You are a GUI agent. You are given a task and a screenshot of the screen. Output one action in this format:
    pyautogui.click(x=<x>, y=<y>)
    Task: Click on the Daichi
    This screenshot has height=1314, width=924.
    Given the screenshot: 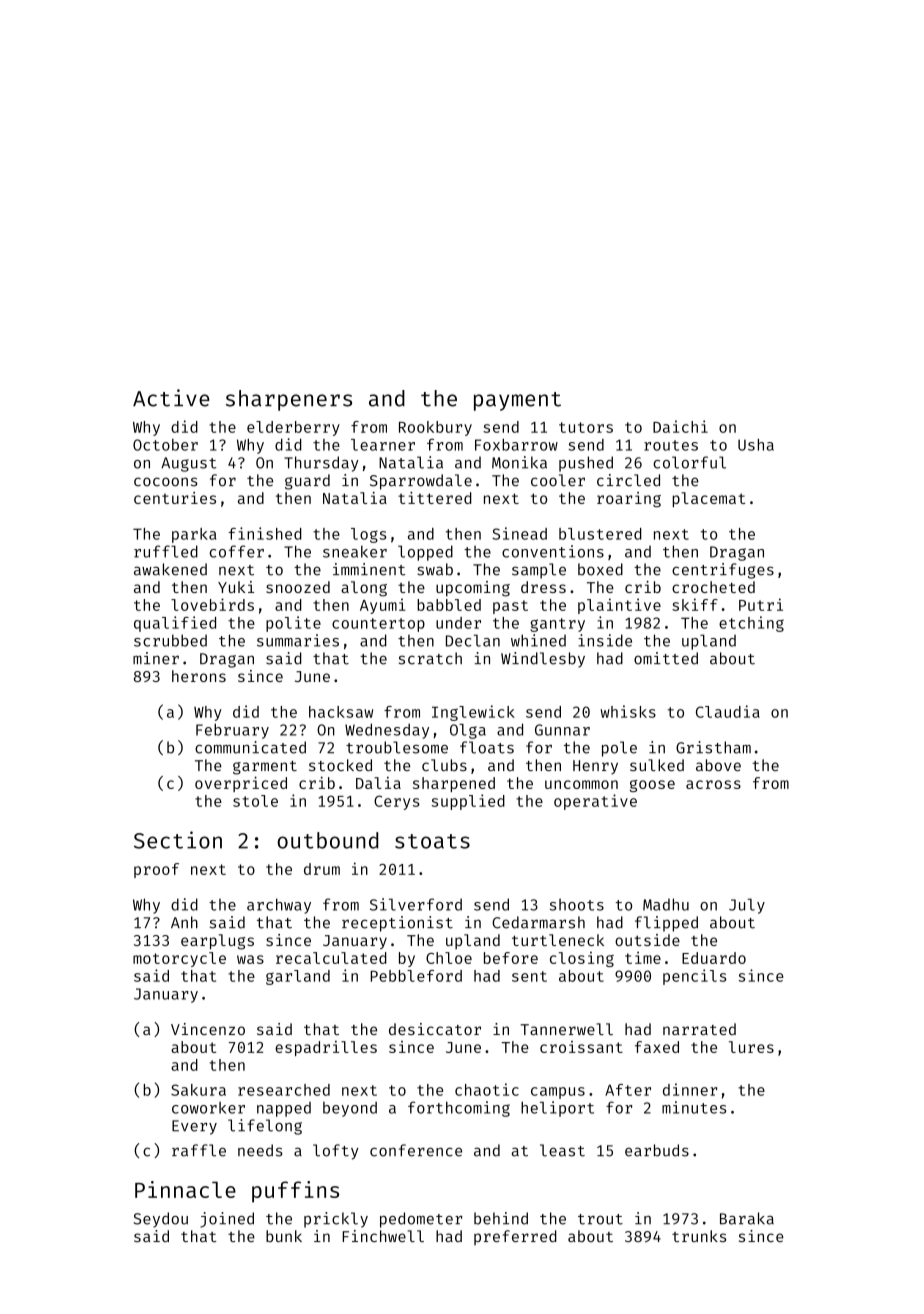 What is the action you would take?
    pyautogui.click(x=680, y=426)
